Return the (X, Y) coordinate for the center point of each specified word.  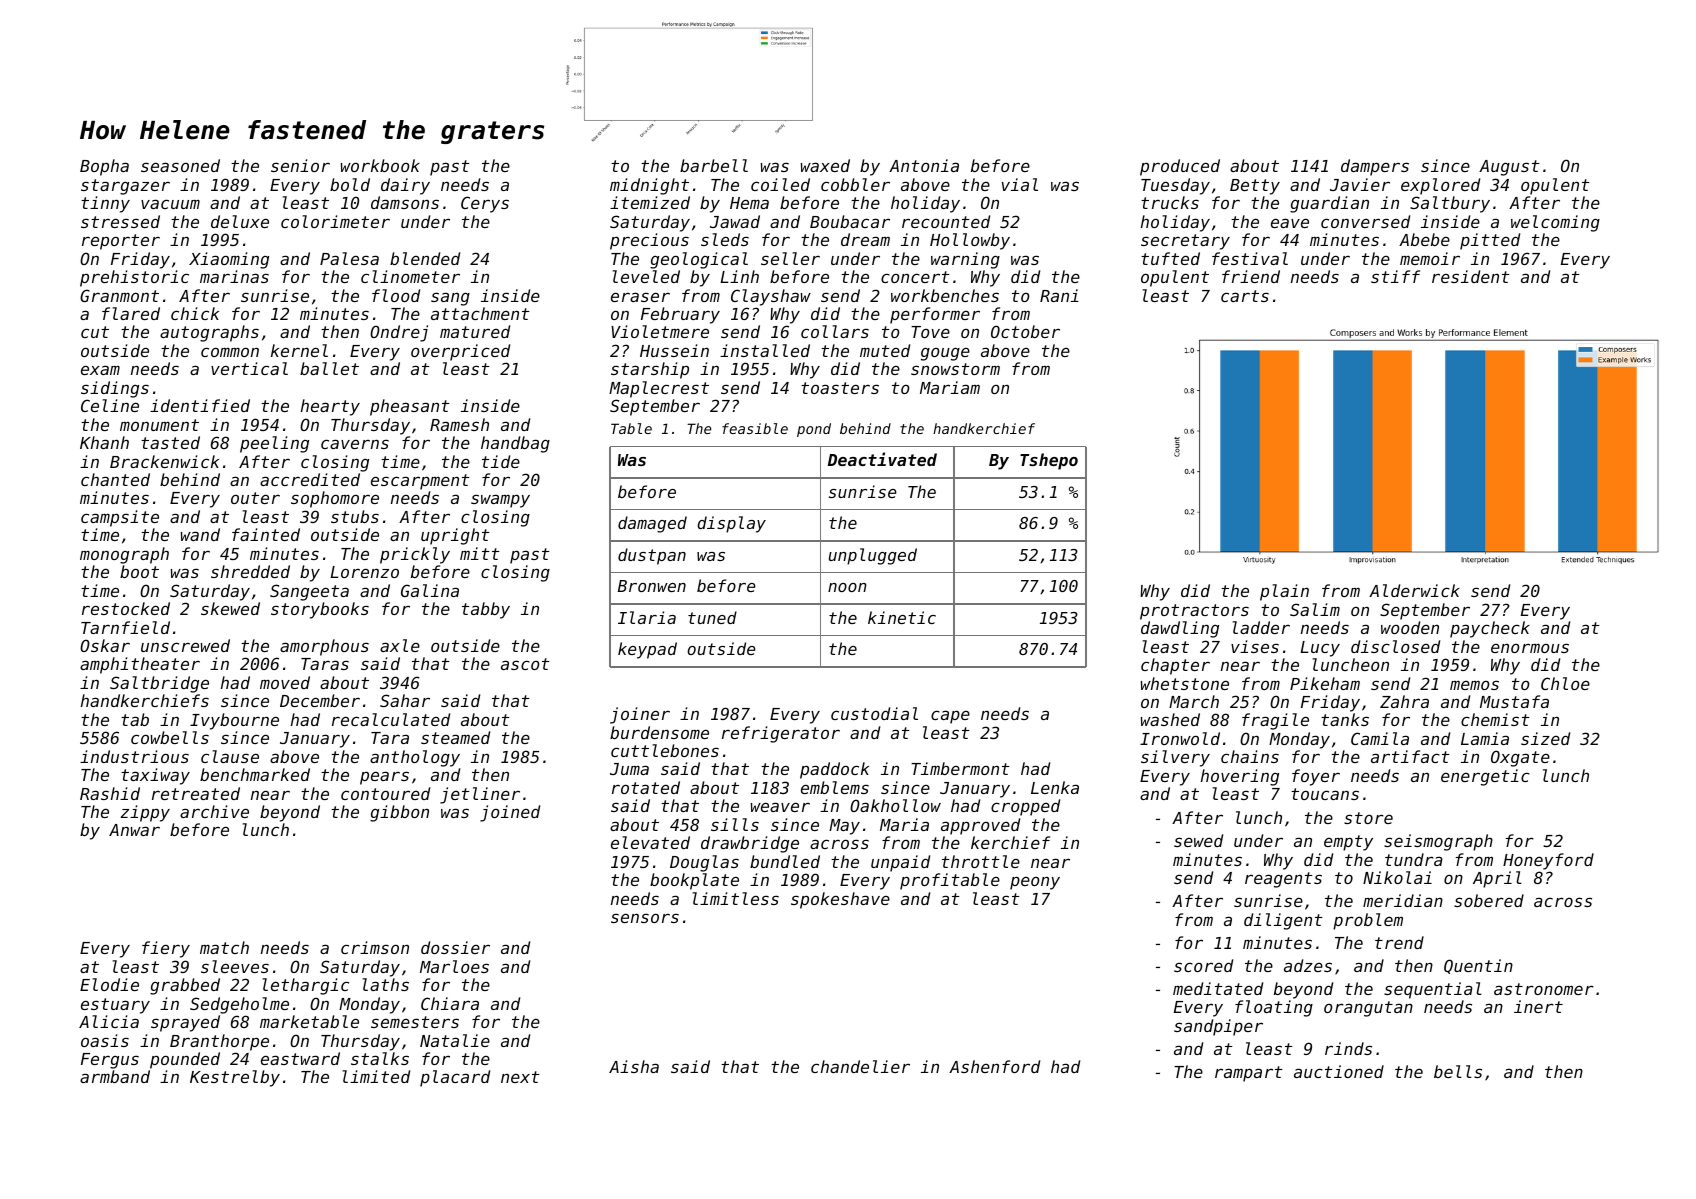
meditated (1218, 988)
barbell (714, 165)
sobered (1489, 900)
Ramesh (459, 424)
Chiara (450, 1003)
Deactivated (882, 459)
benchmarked (255, 774)
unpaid (900, 863)
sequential (1433, 990)
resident (1471, 276)
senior (300, 165)
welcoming (1555, 223)
